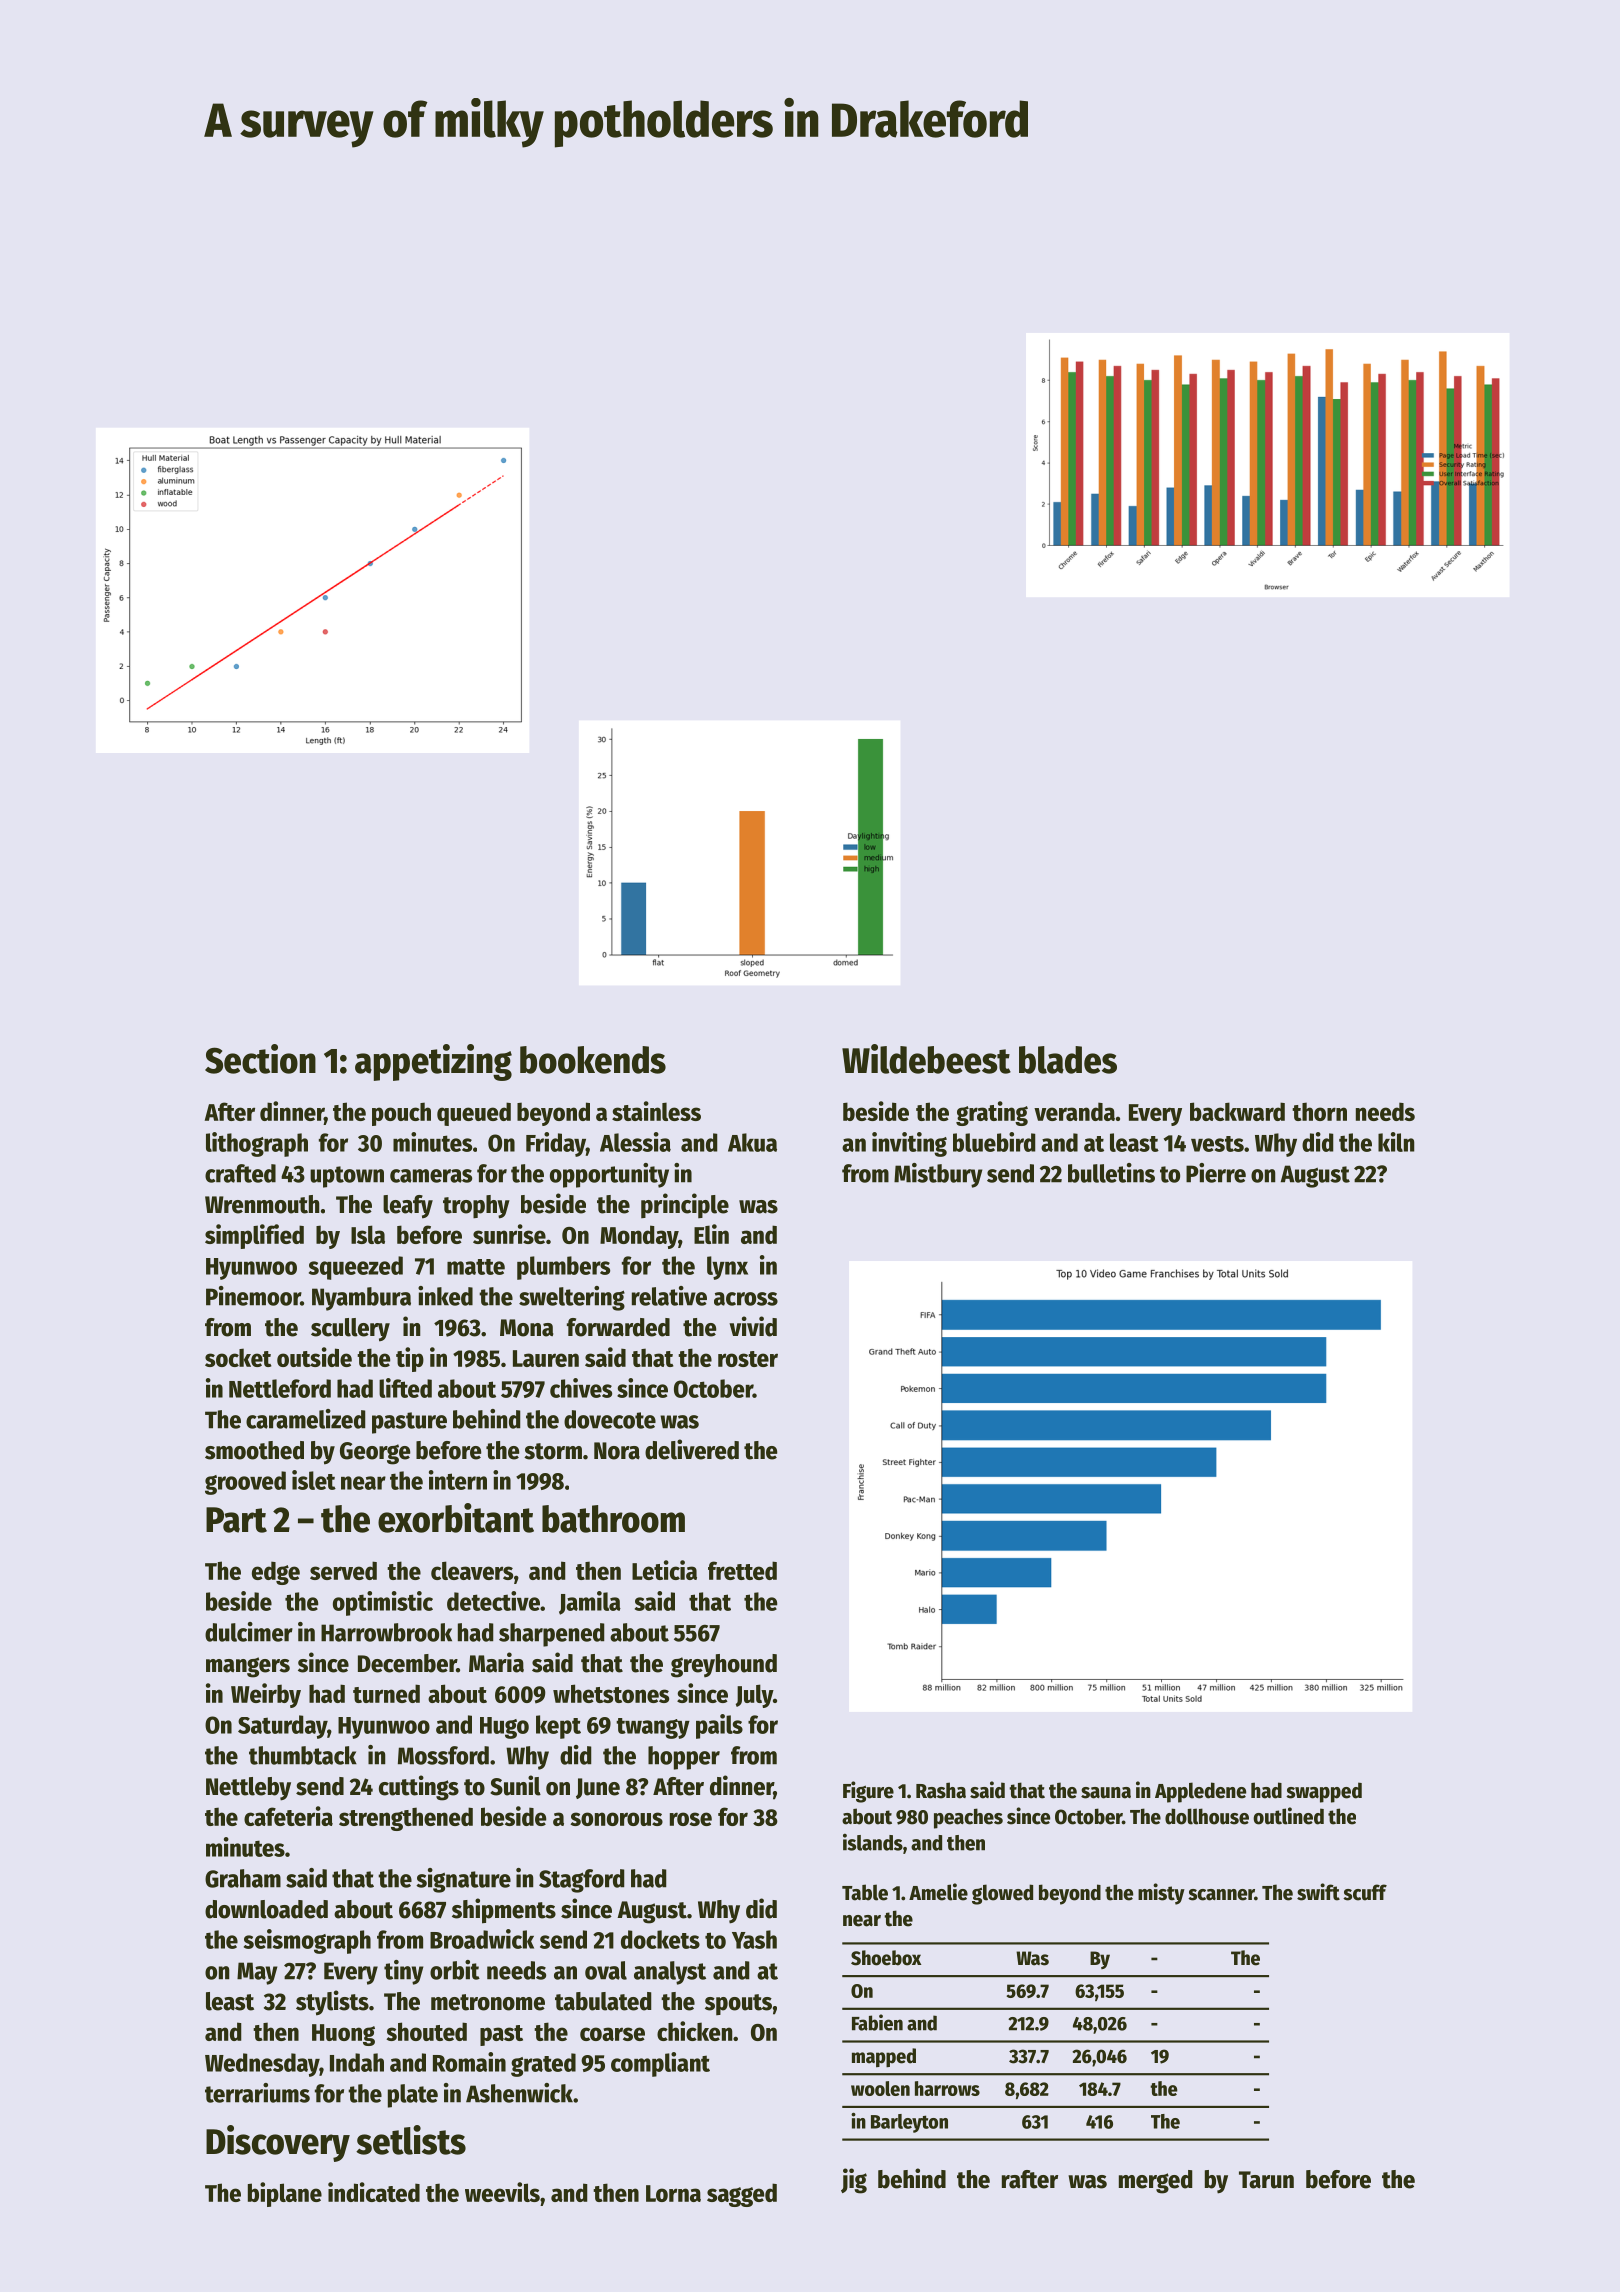 This screenshot has width=1620, height=2292. Describe the element at coordinates (469, 2062) in the screenshot. I see `Romain` at that location.
